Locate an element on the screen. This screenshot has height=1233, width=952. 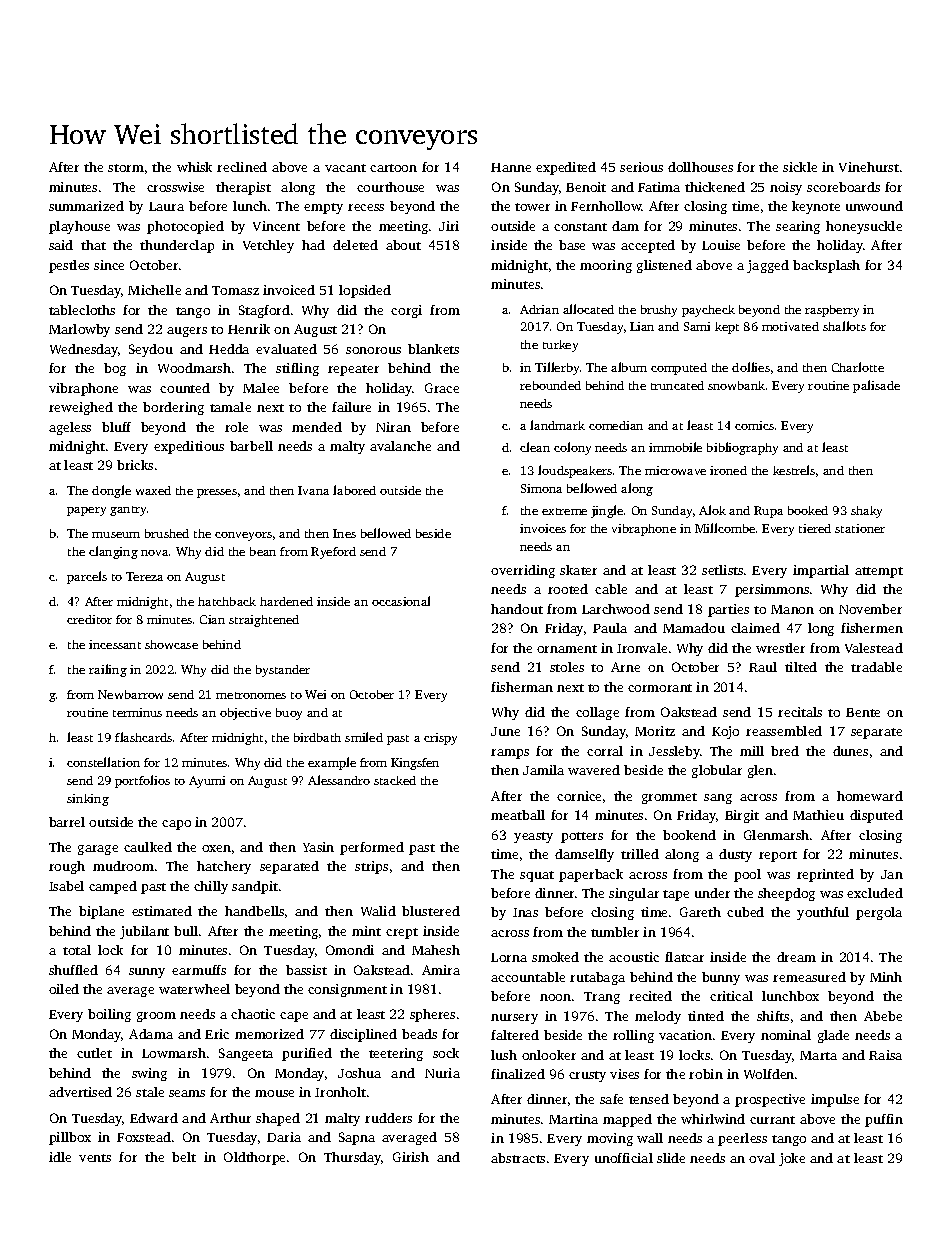
shaped is located at coordinates (278, 1119).
